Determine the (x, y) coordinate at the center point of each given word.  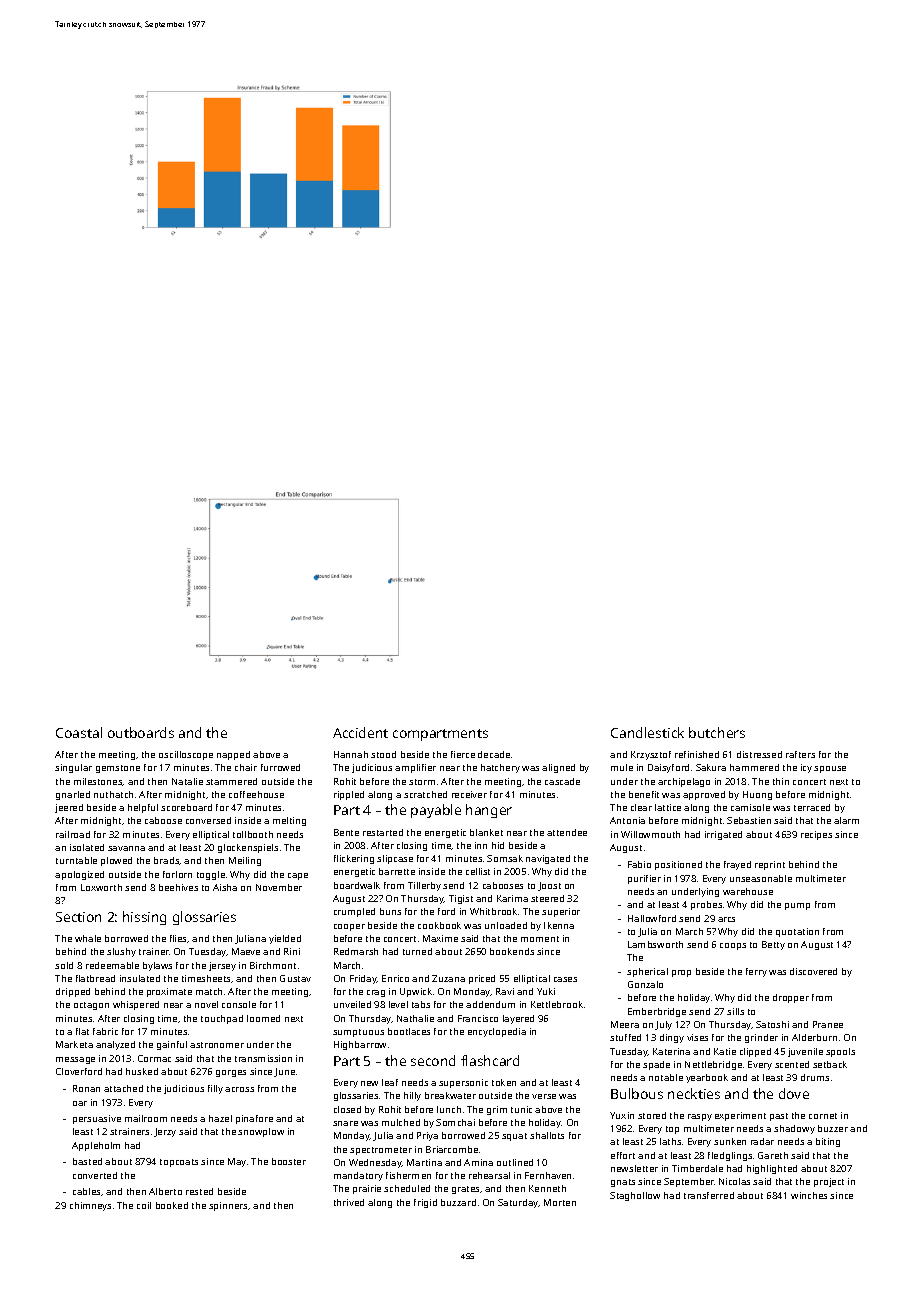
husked (142, 1071)
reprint (770, 865)
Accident (360, 732)
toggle (211, 875)
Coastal (79, 732)
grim (497, 1110)
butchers (717, 732)
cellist (478, 871)
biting (828, 1142)
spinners (229, 1206)
